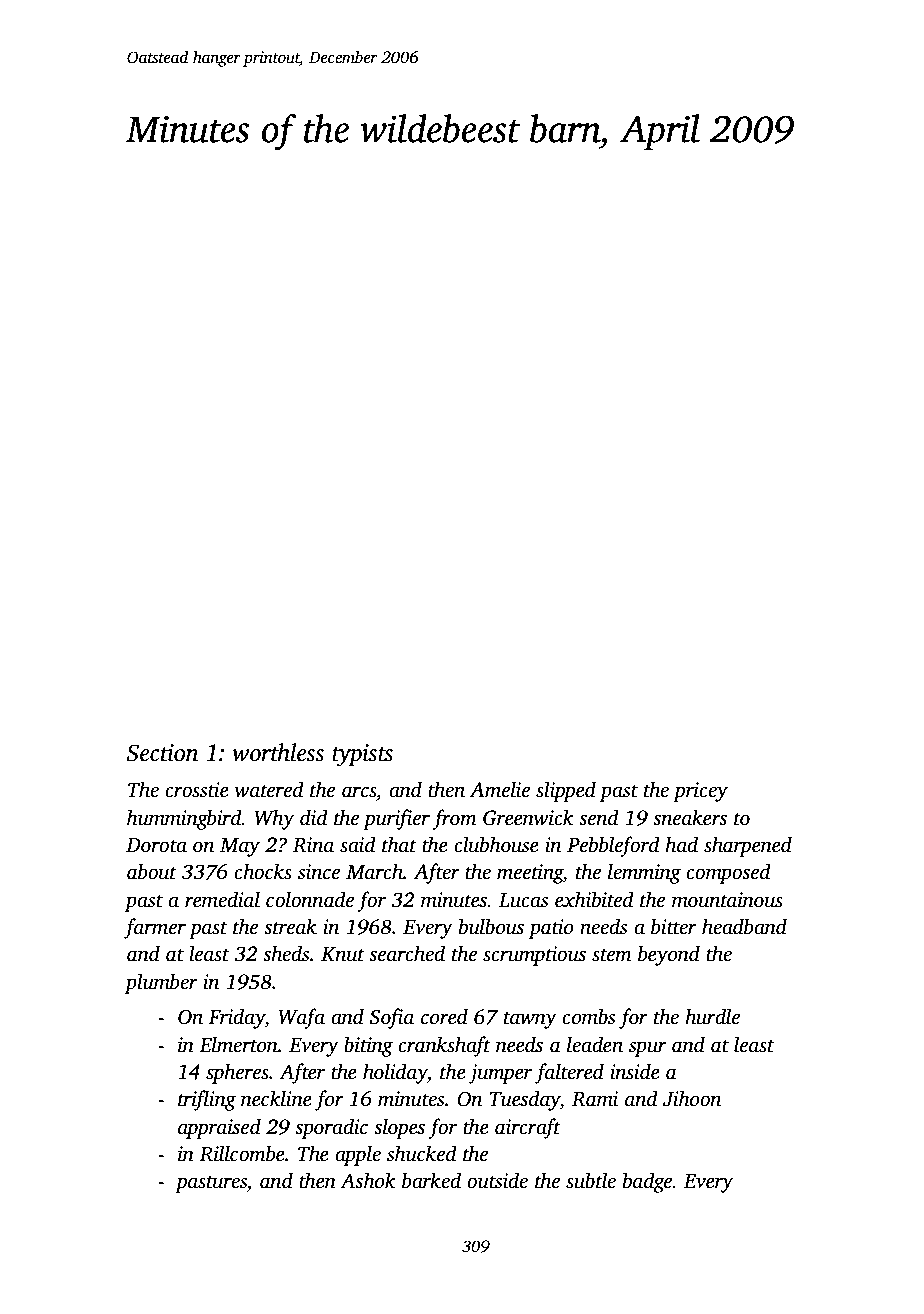 The image size is (924, 1314). I want to click on chocks, so click(263, 871).
